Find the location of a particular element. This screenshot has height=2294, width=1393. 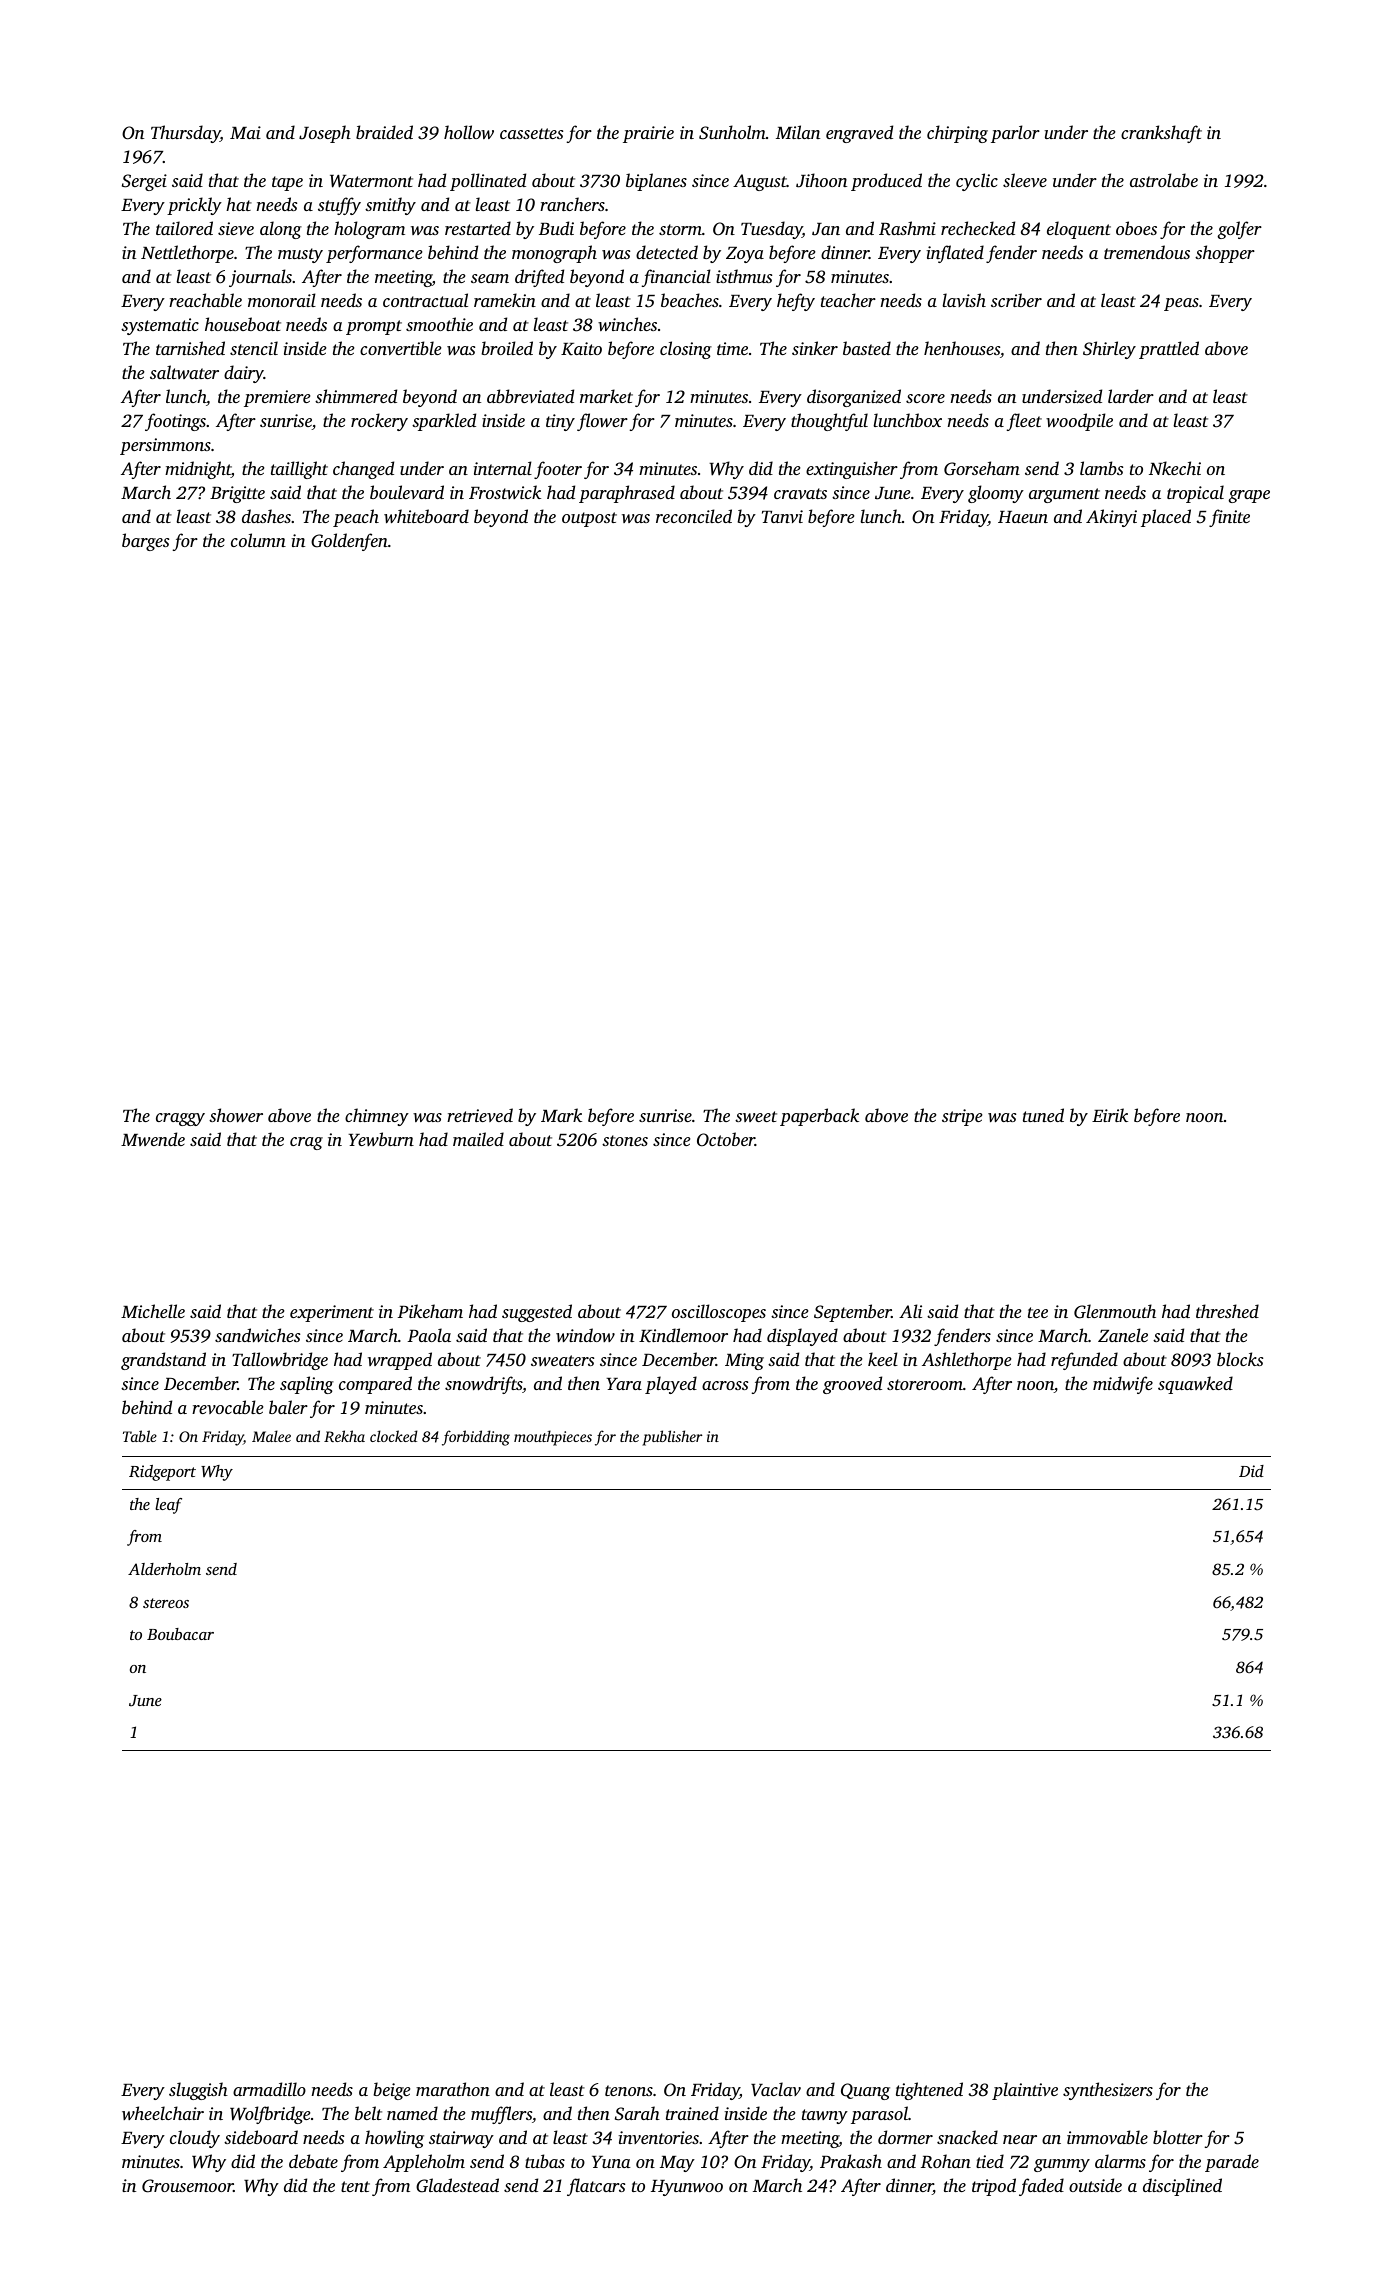

Malee is located at coordinates (271, 1436).
